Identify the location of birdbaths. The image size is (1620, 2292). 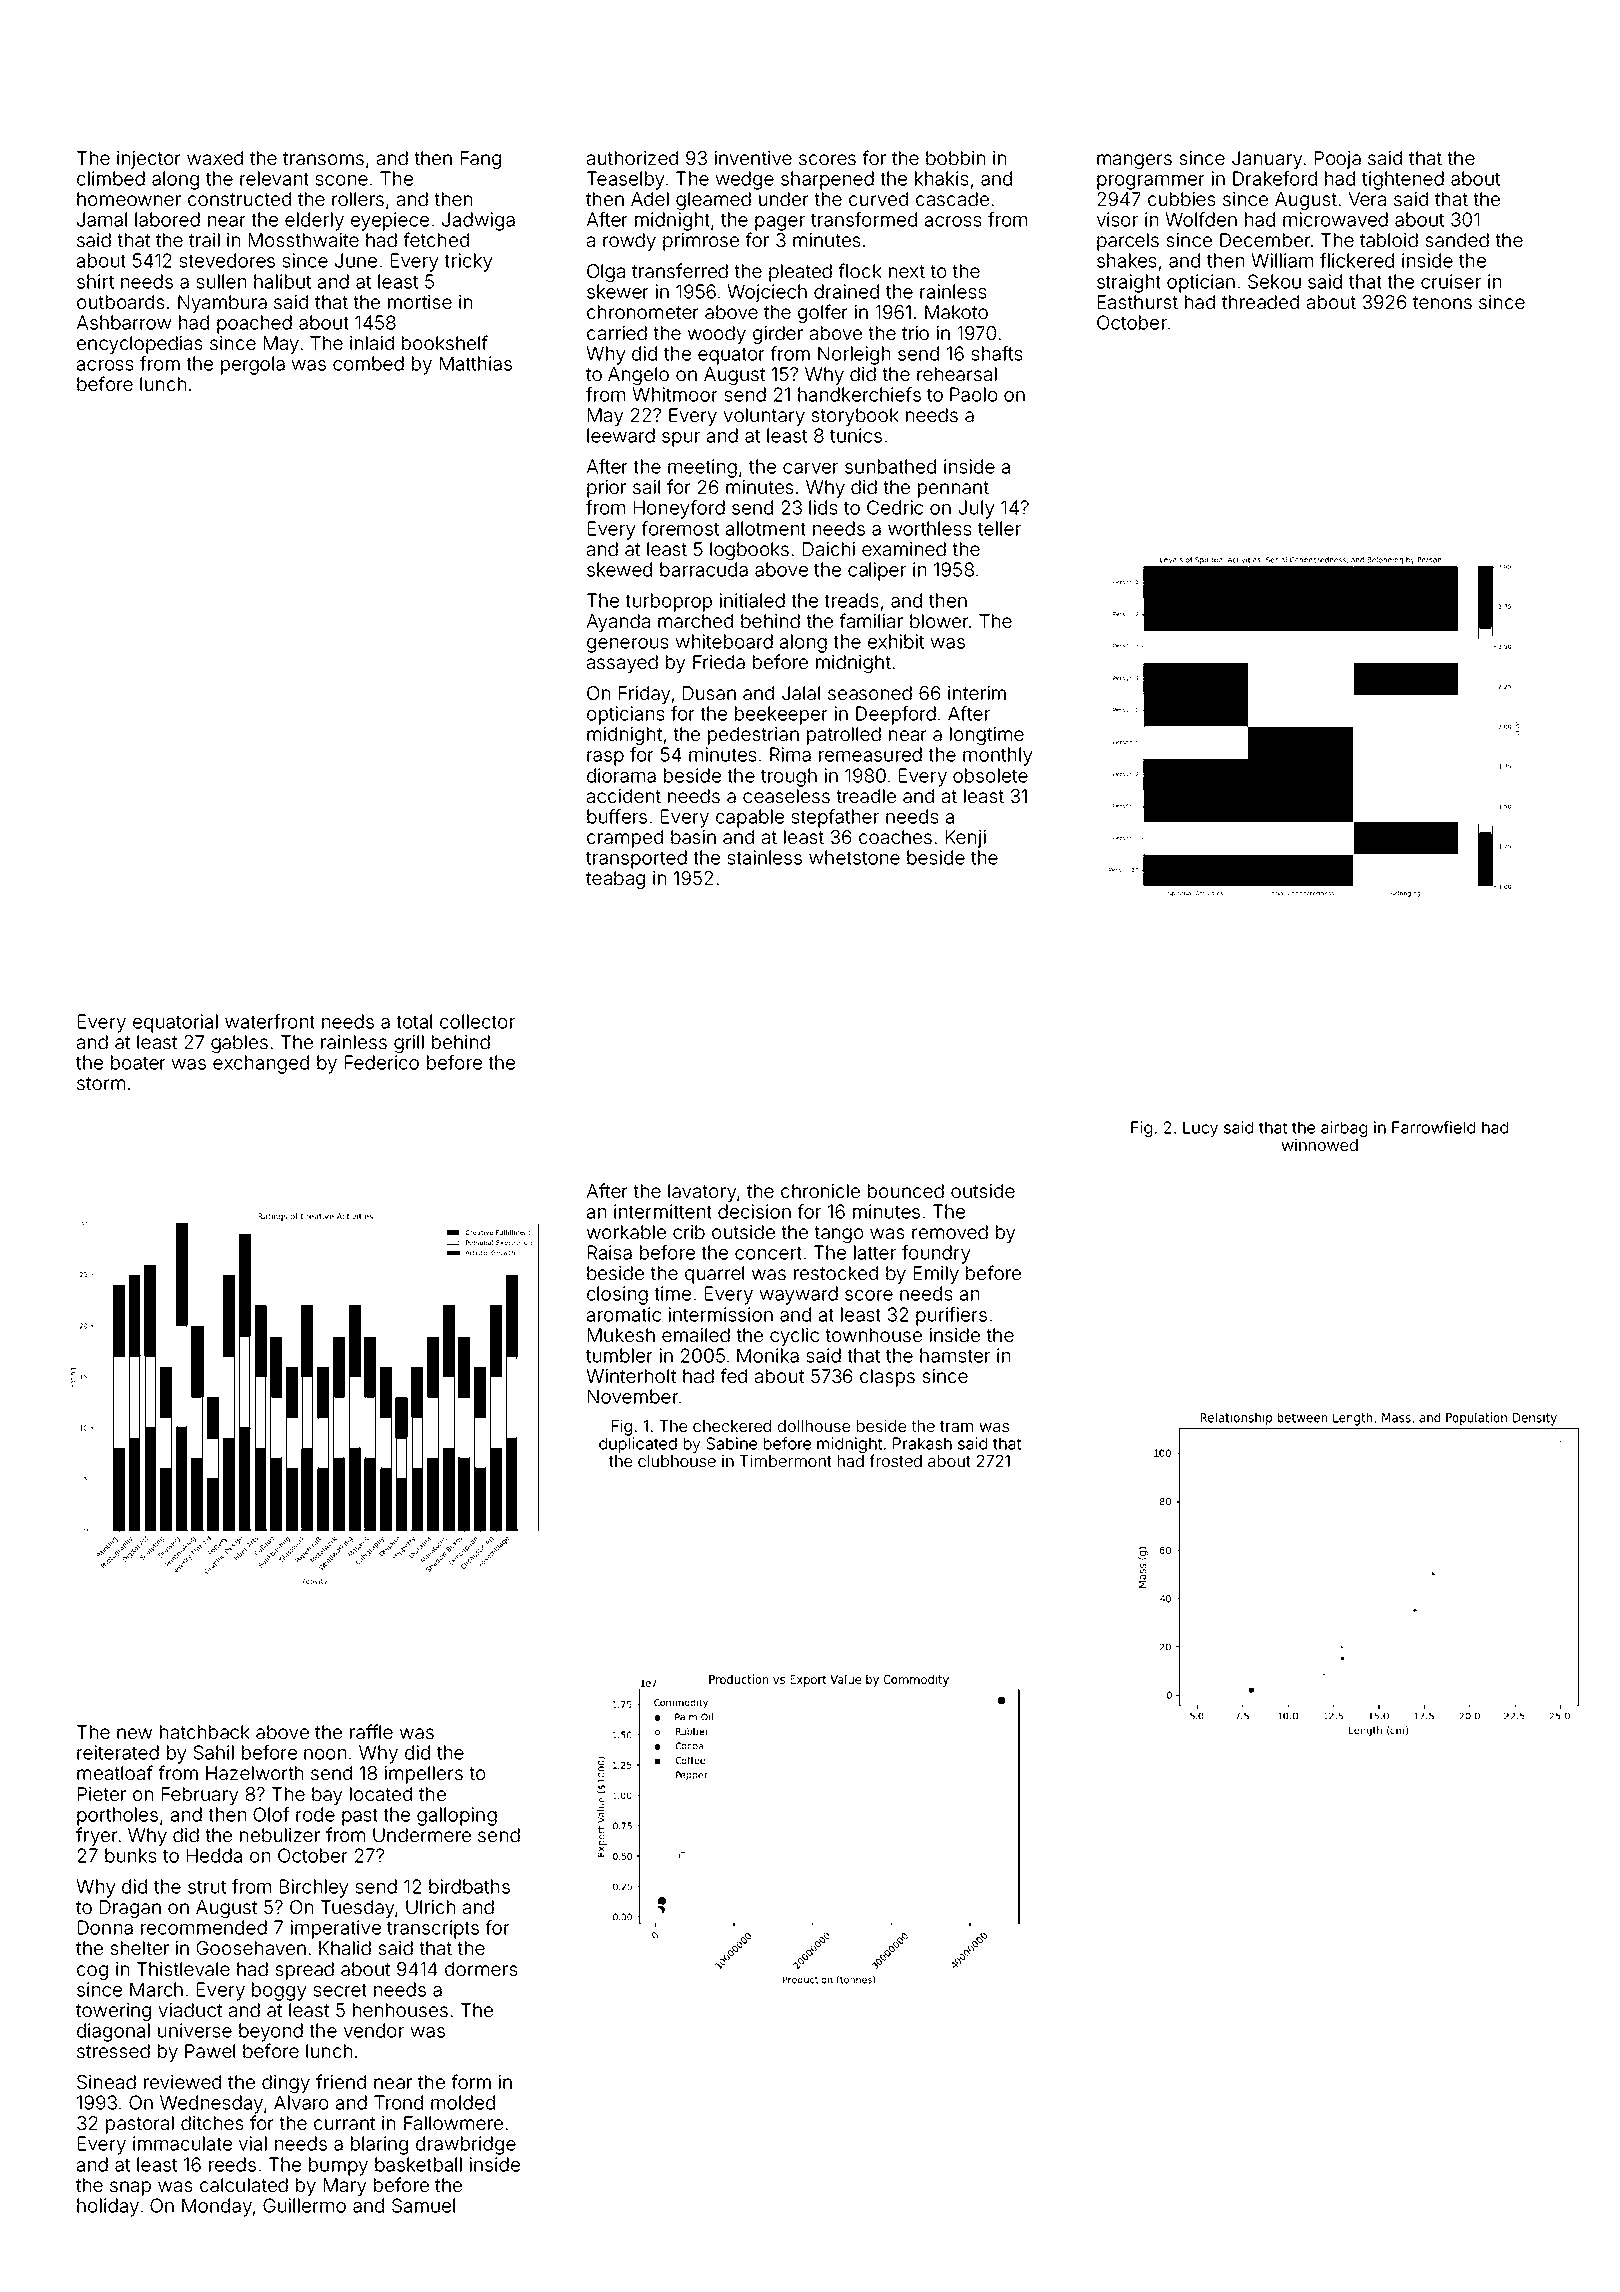
(469, 1886).
